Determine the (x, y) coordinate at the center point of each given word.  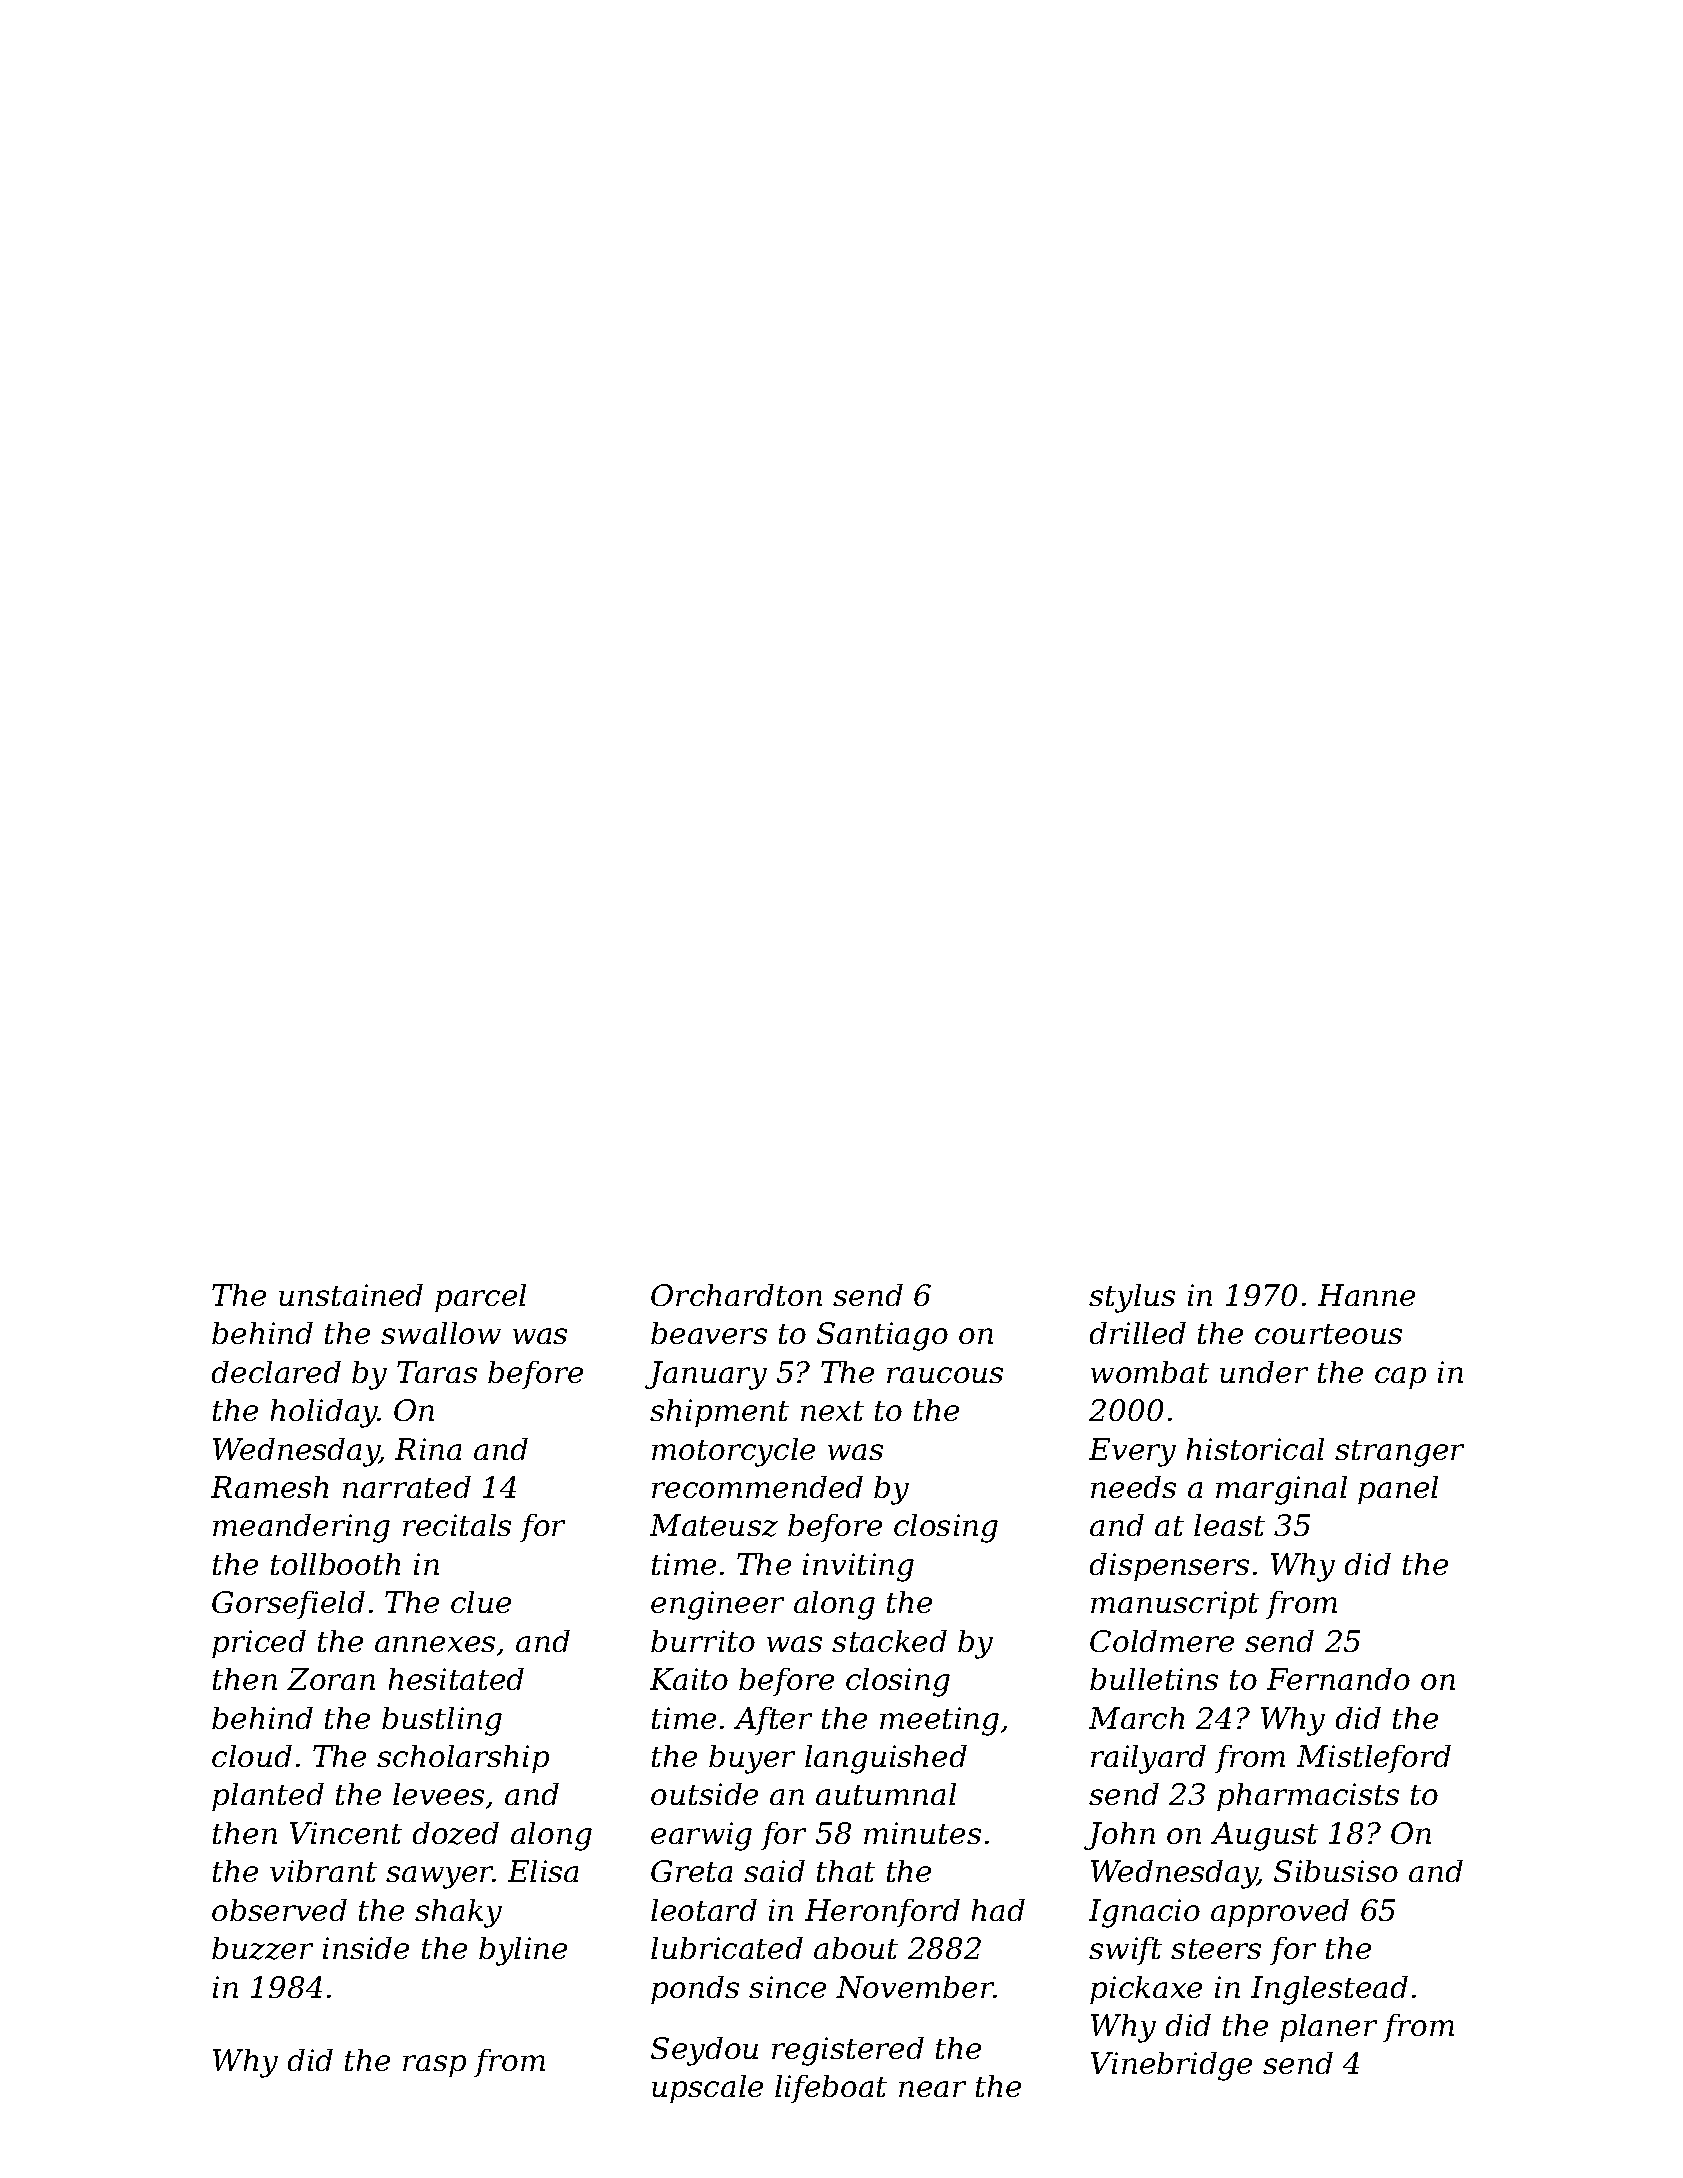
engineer (717, 1605)
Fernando (1338, 1679)
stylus (1132, 1298)
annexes (435, 1644)
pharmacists (1308, 1797)
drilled (1138, 1333)
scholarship (463, 1759)
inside (366, 1948)
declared (276, 1372)
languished (886, 1759)
